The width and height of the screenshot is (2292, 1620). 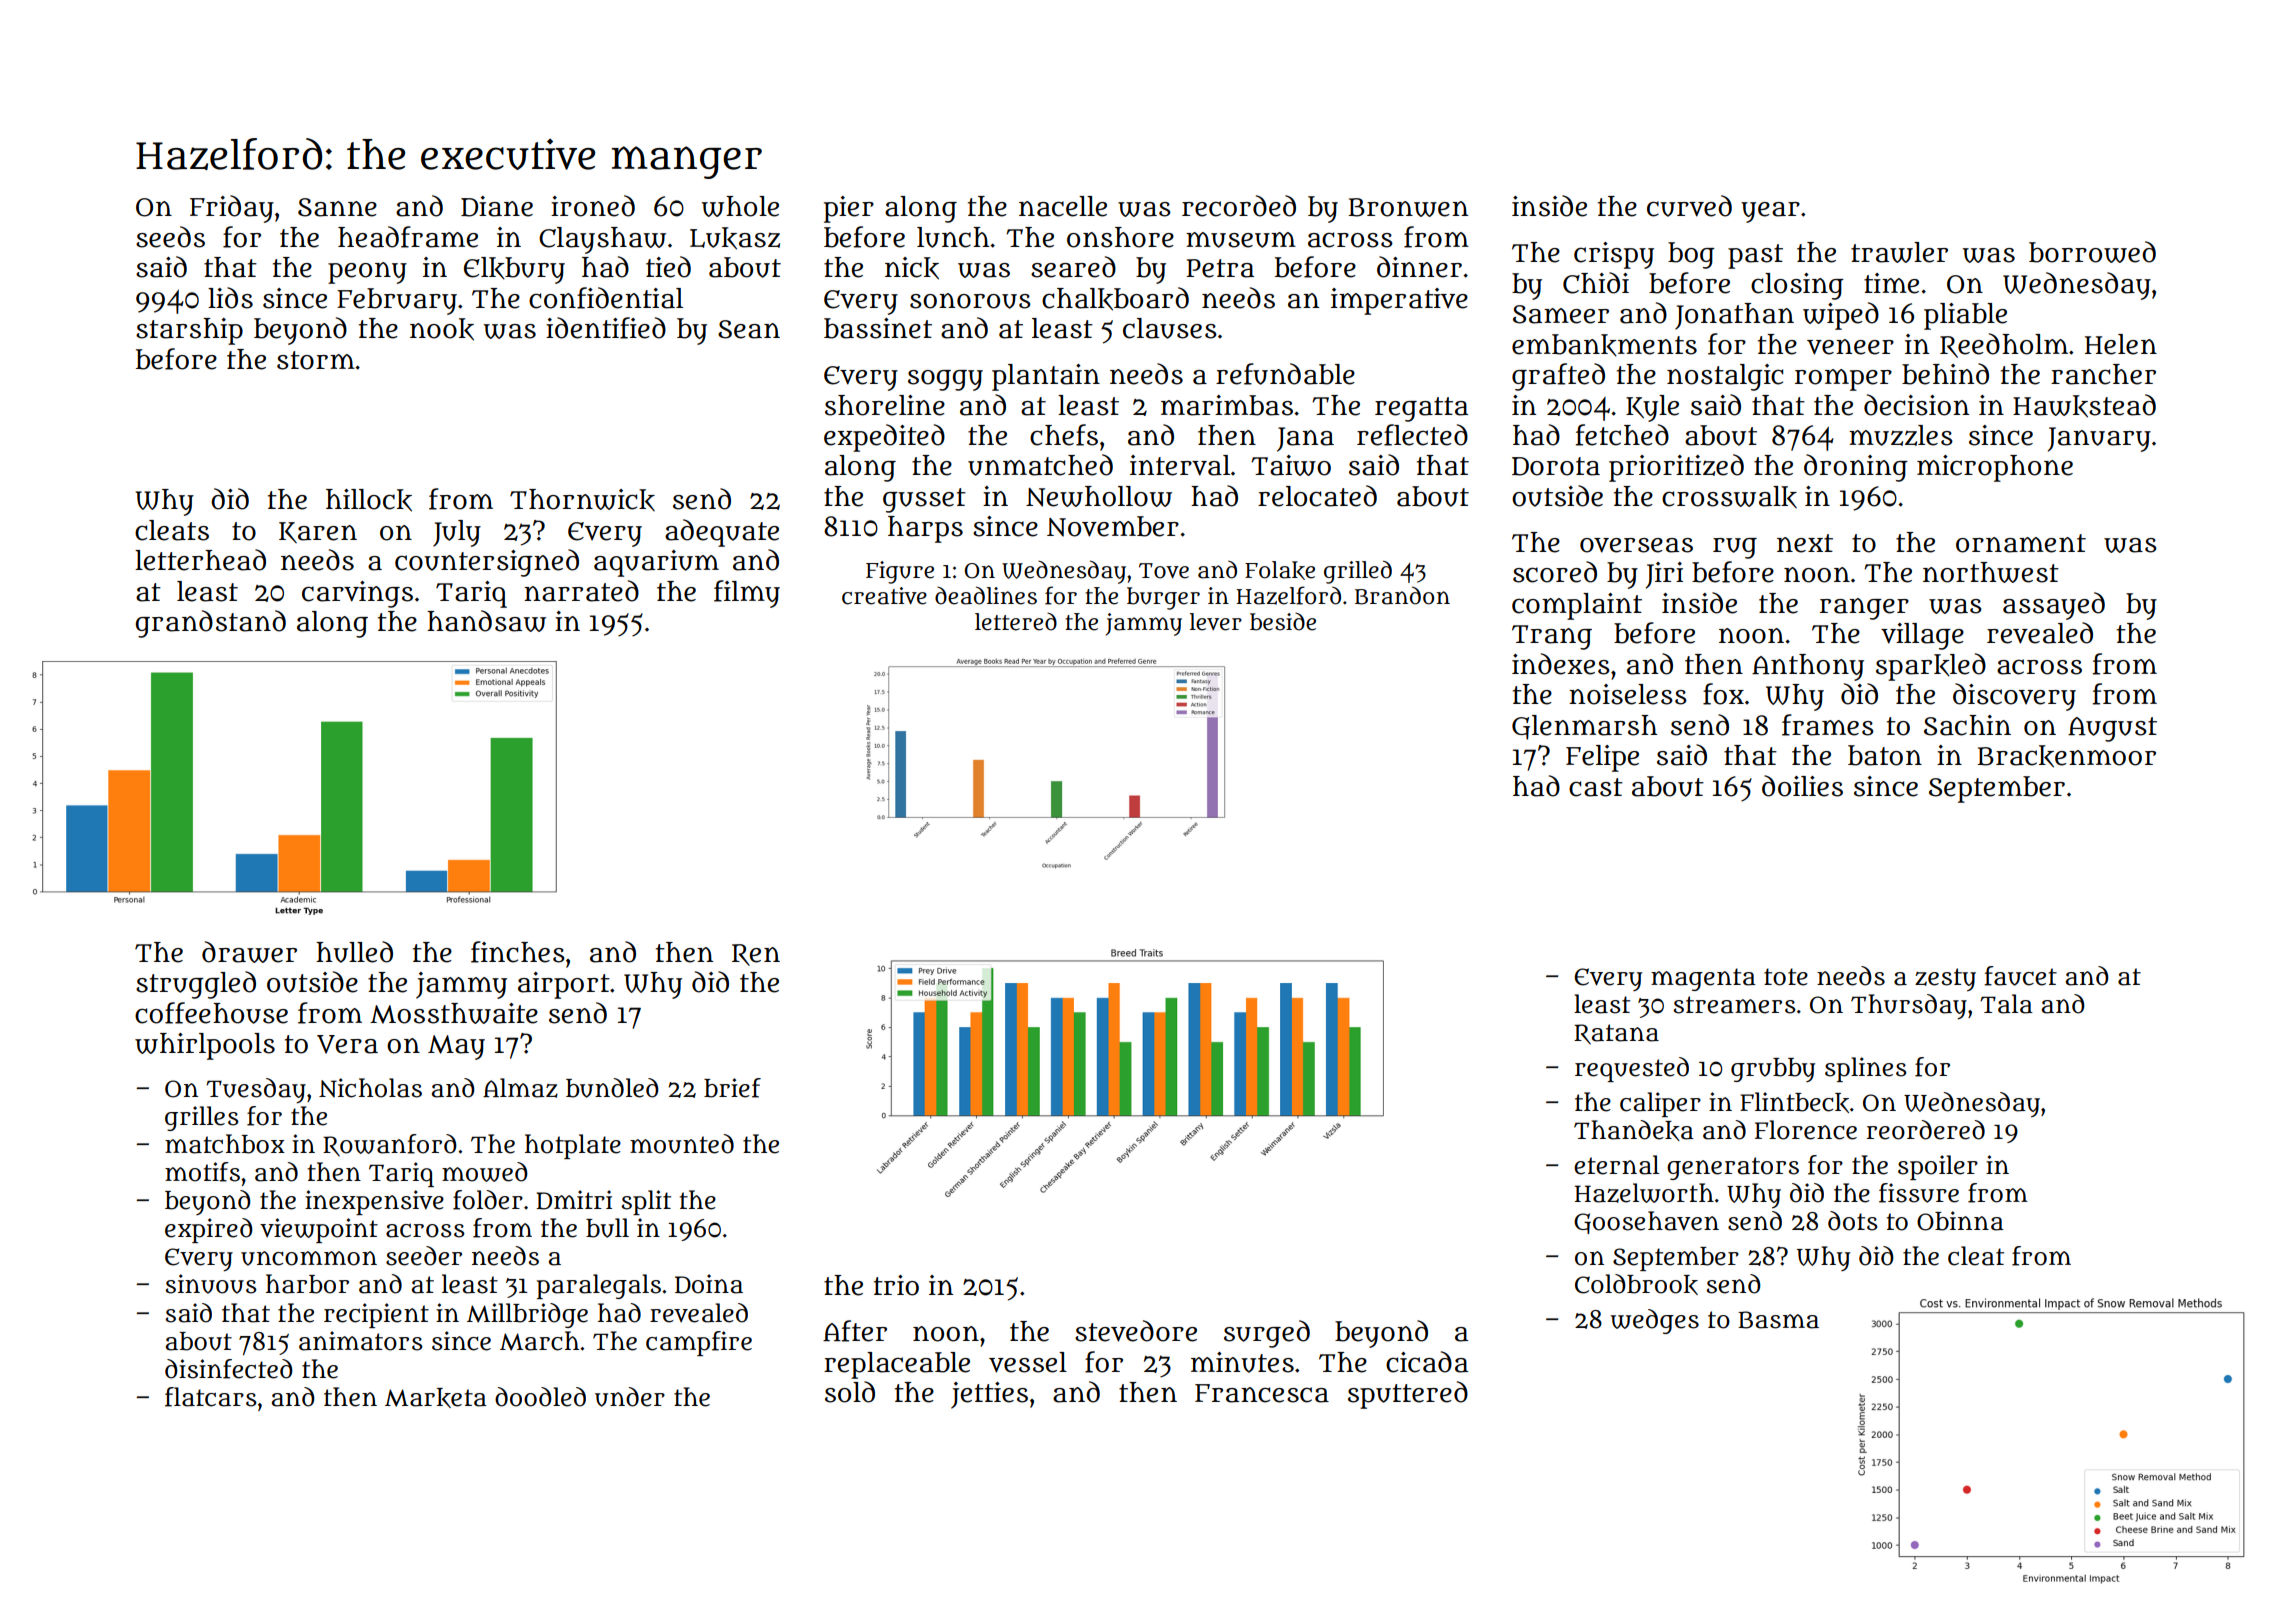 I want to click on requested, so click(x=1632, y=1069).
